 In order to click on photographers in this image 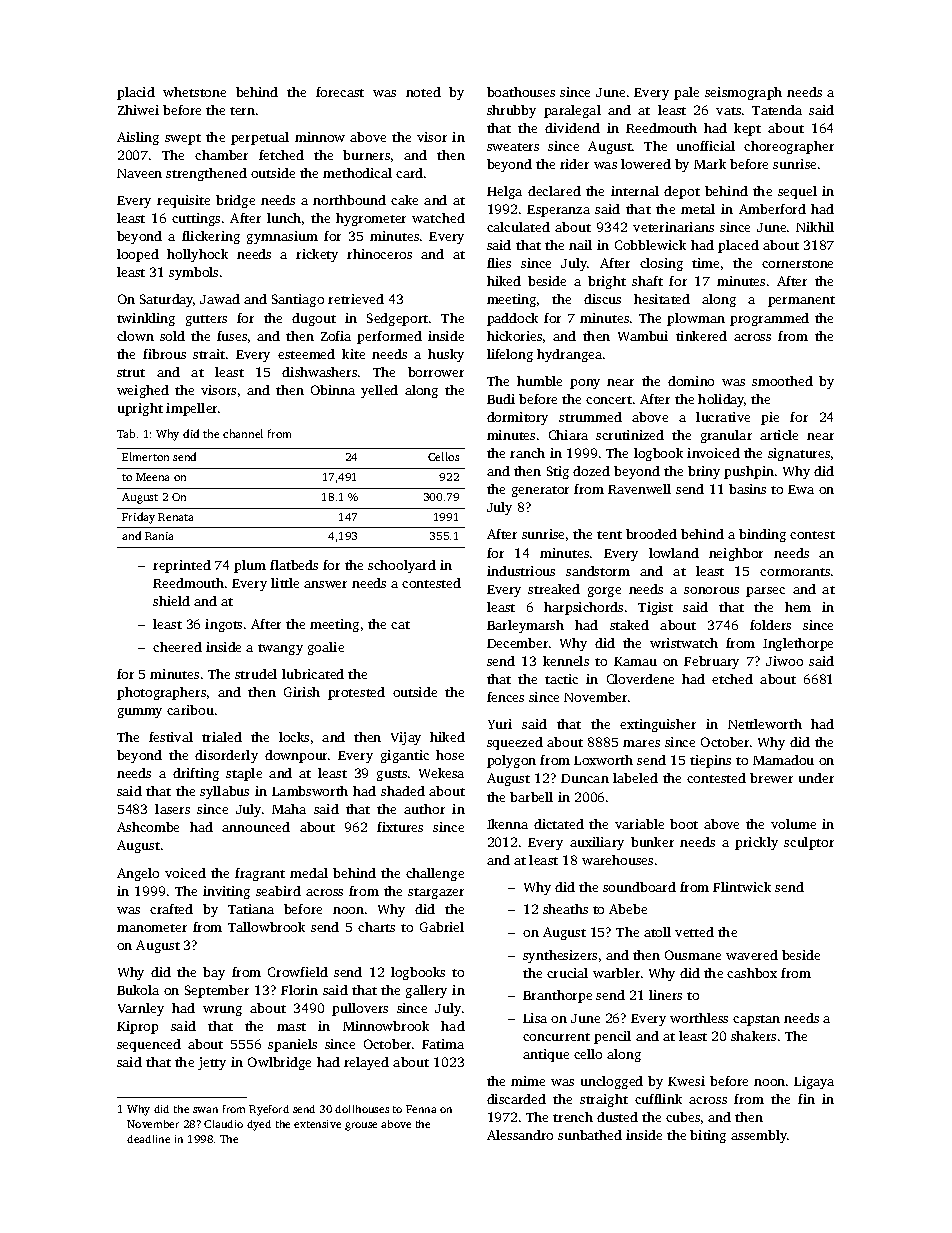, I will do `click(161, 693)`.
